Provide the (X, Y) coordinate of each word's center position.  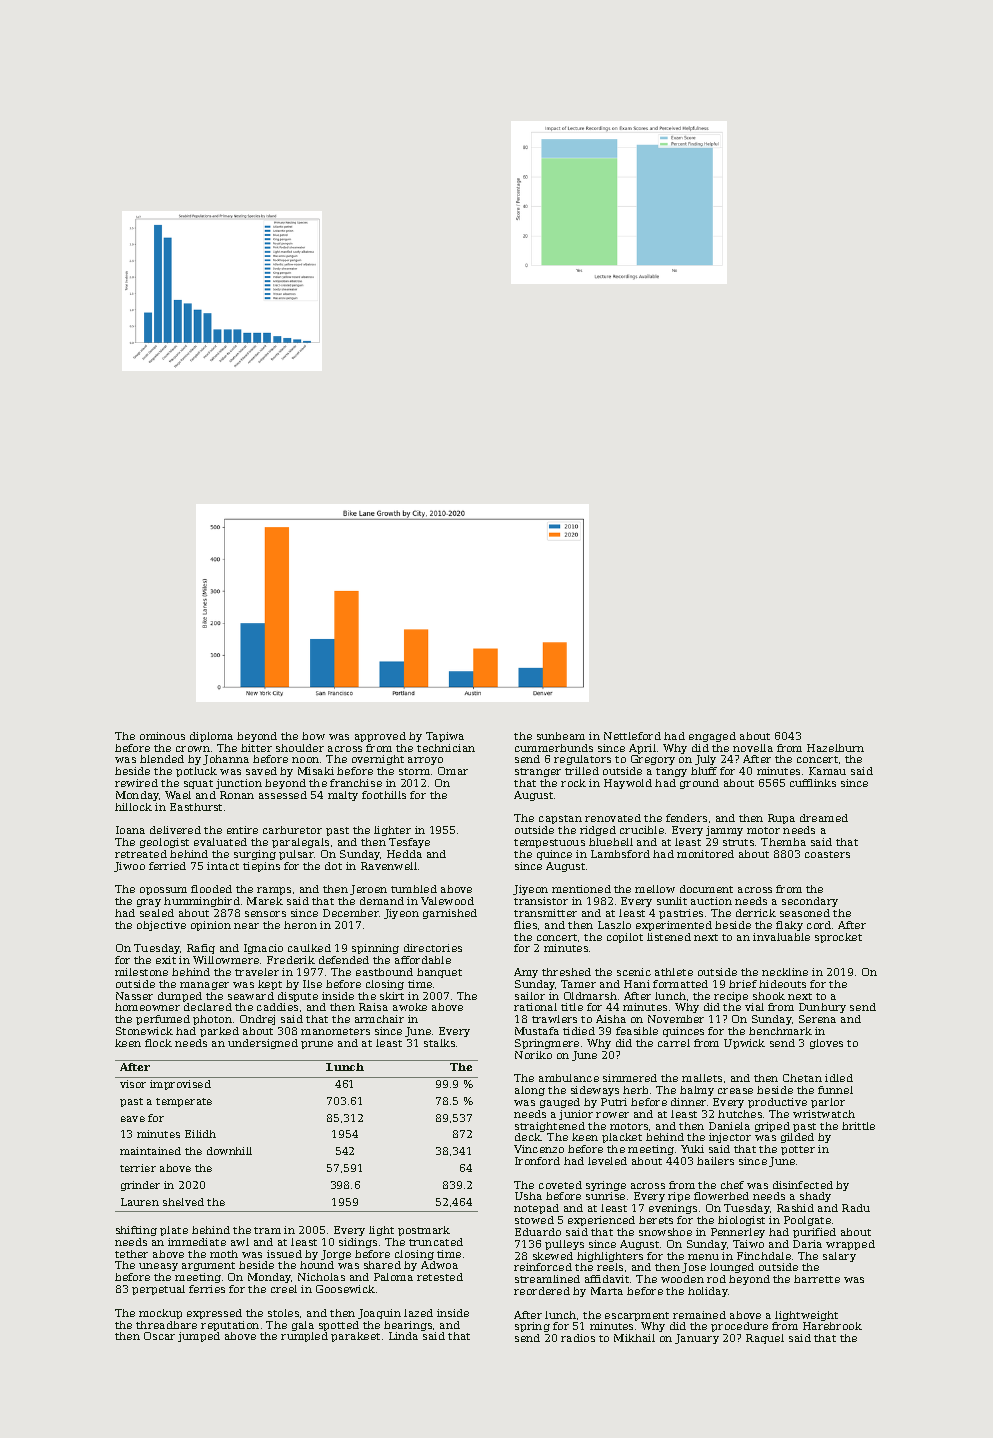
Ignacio (263, 949)
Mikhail (634, 1338)
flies (525, 925)
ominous (162, 736)
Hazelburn (835, 748)
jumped (199, 1337)
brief (743, 984)
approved (380, 737)
